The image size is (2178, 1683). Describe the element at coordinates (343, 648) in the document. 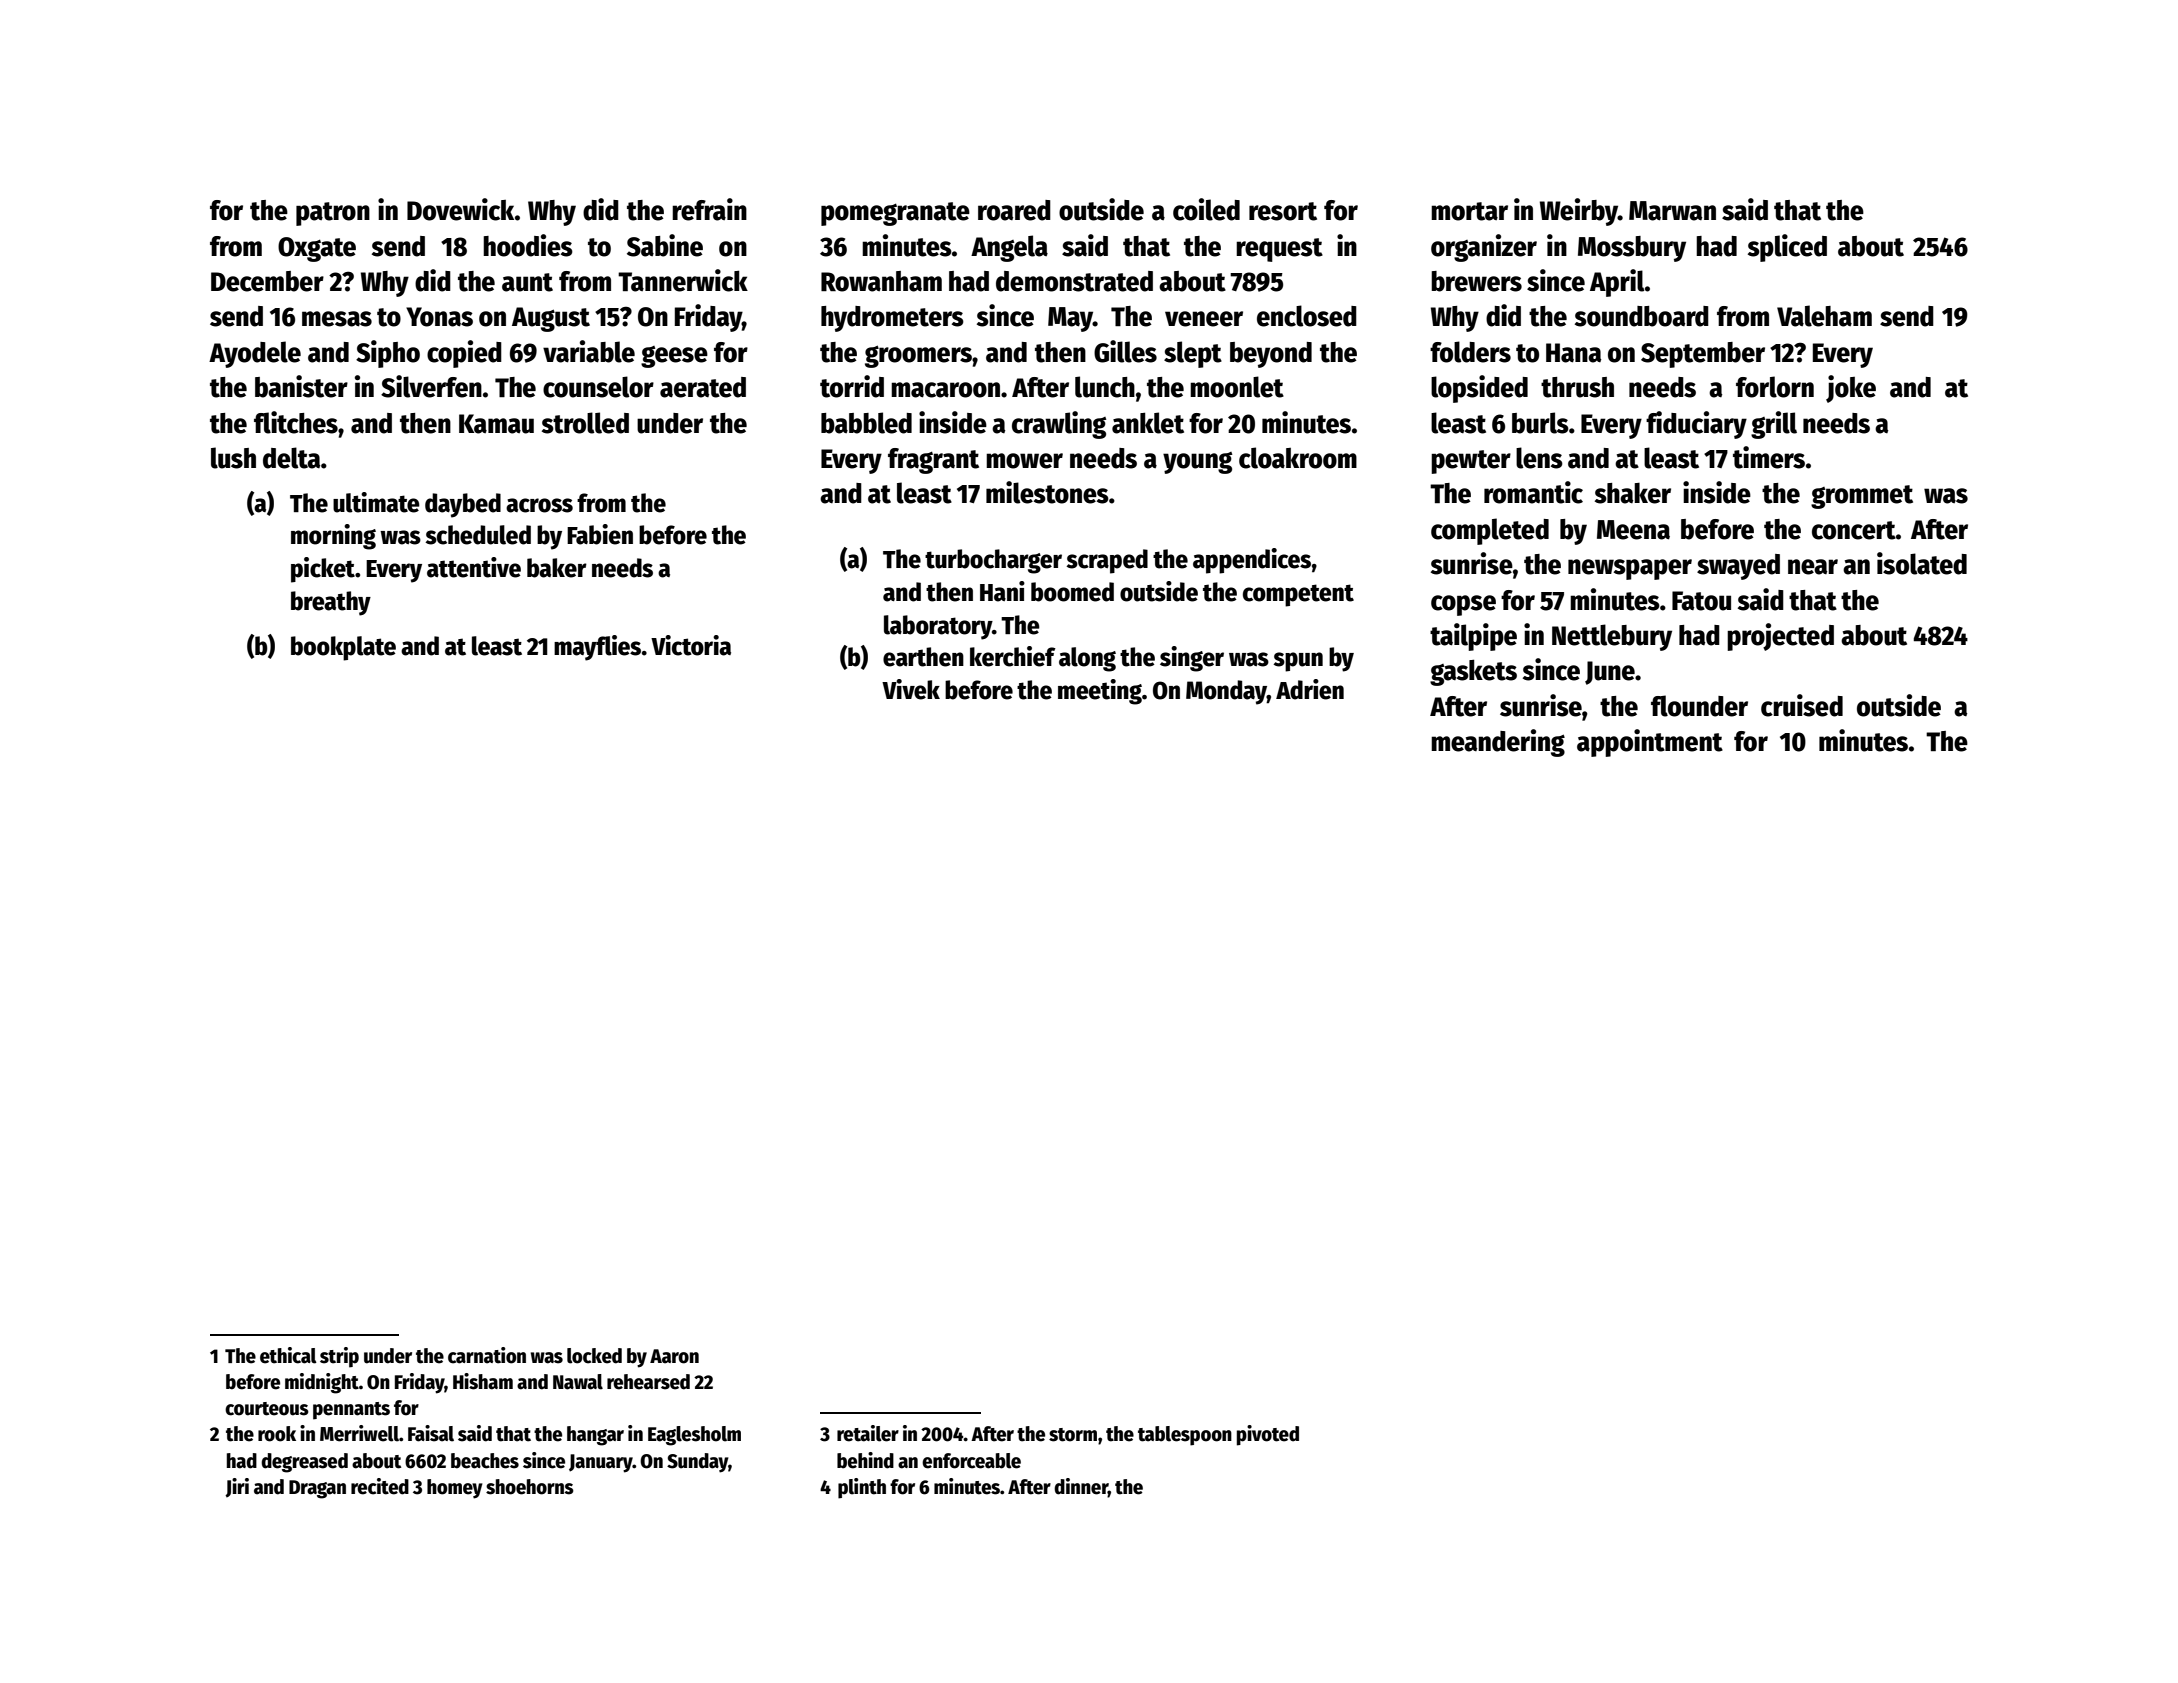

I see `bookplate` at that location.
